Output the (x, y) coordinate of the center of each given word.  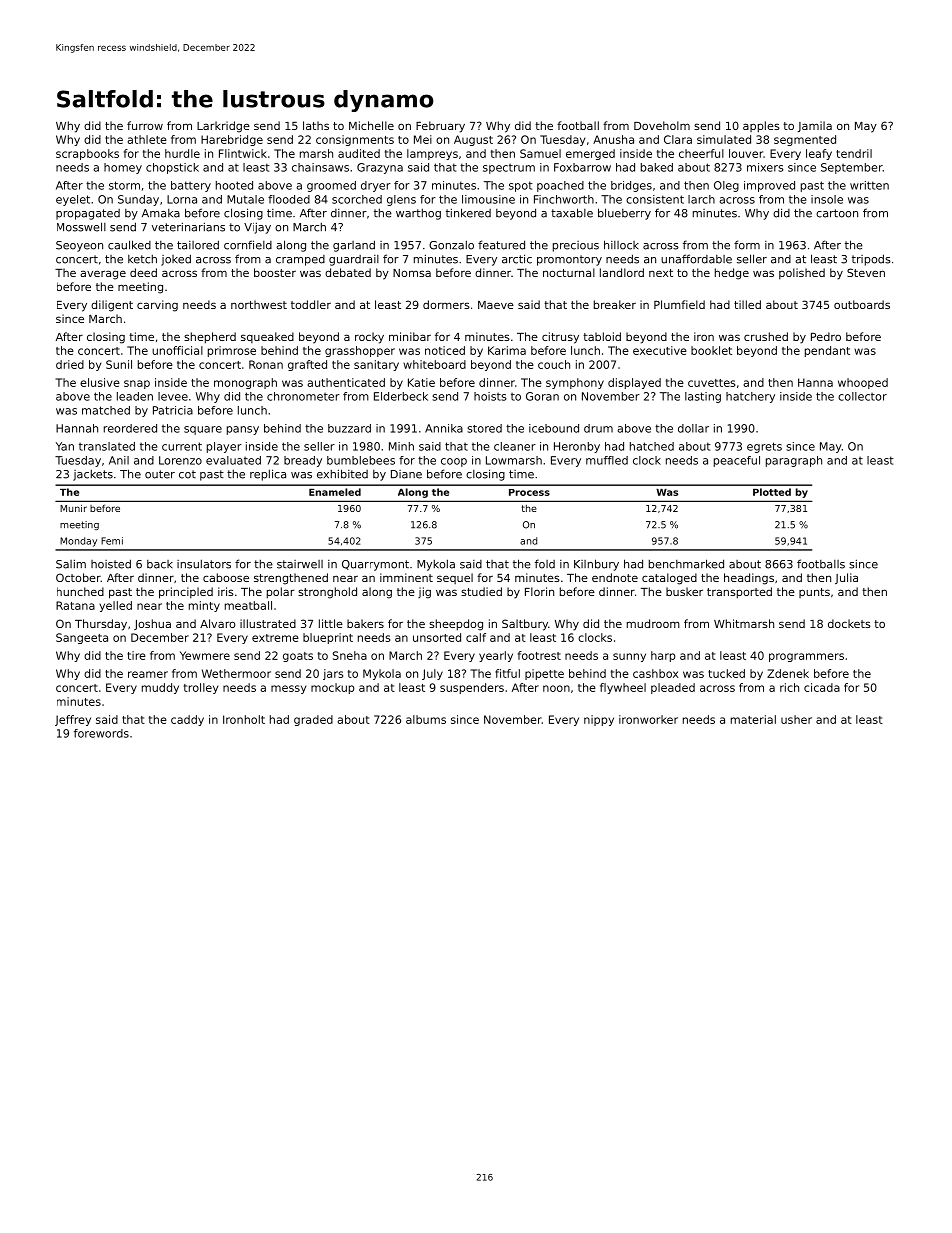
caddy (187, 720)
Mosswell (81, 227)
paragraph (794, 461)
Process (529, 492)
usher (796, 719)
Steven (866, 272)
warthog (418, 214)
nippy (599, 720)
